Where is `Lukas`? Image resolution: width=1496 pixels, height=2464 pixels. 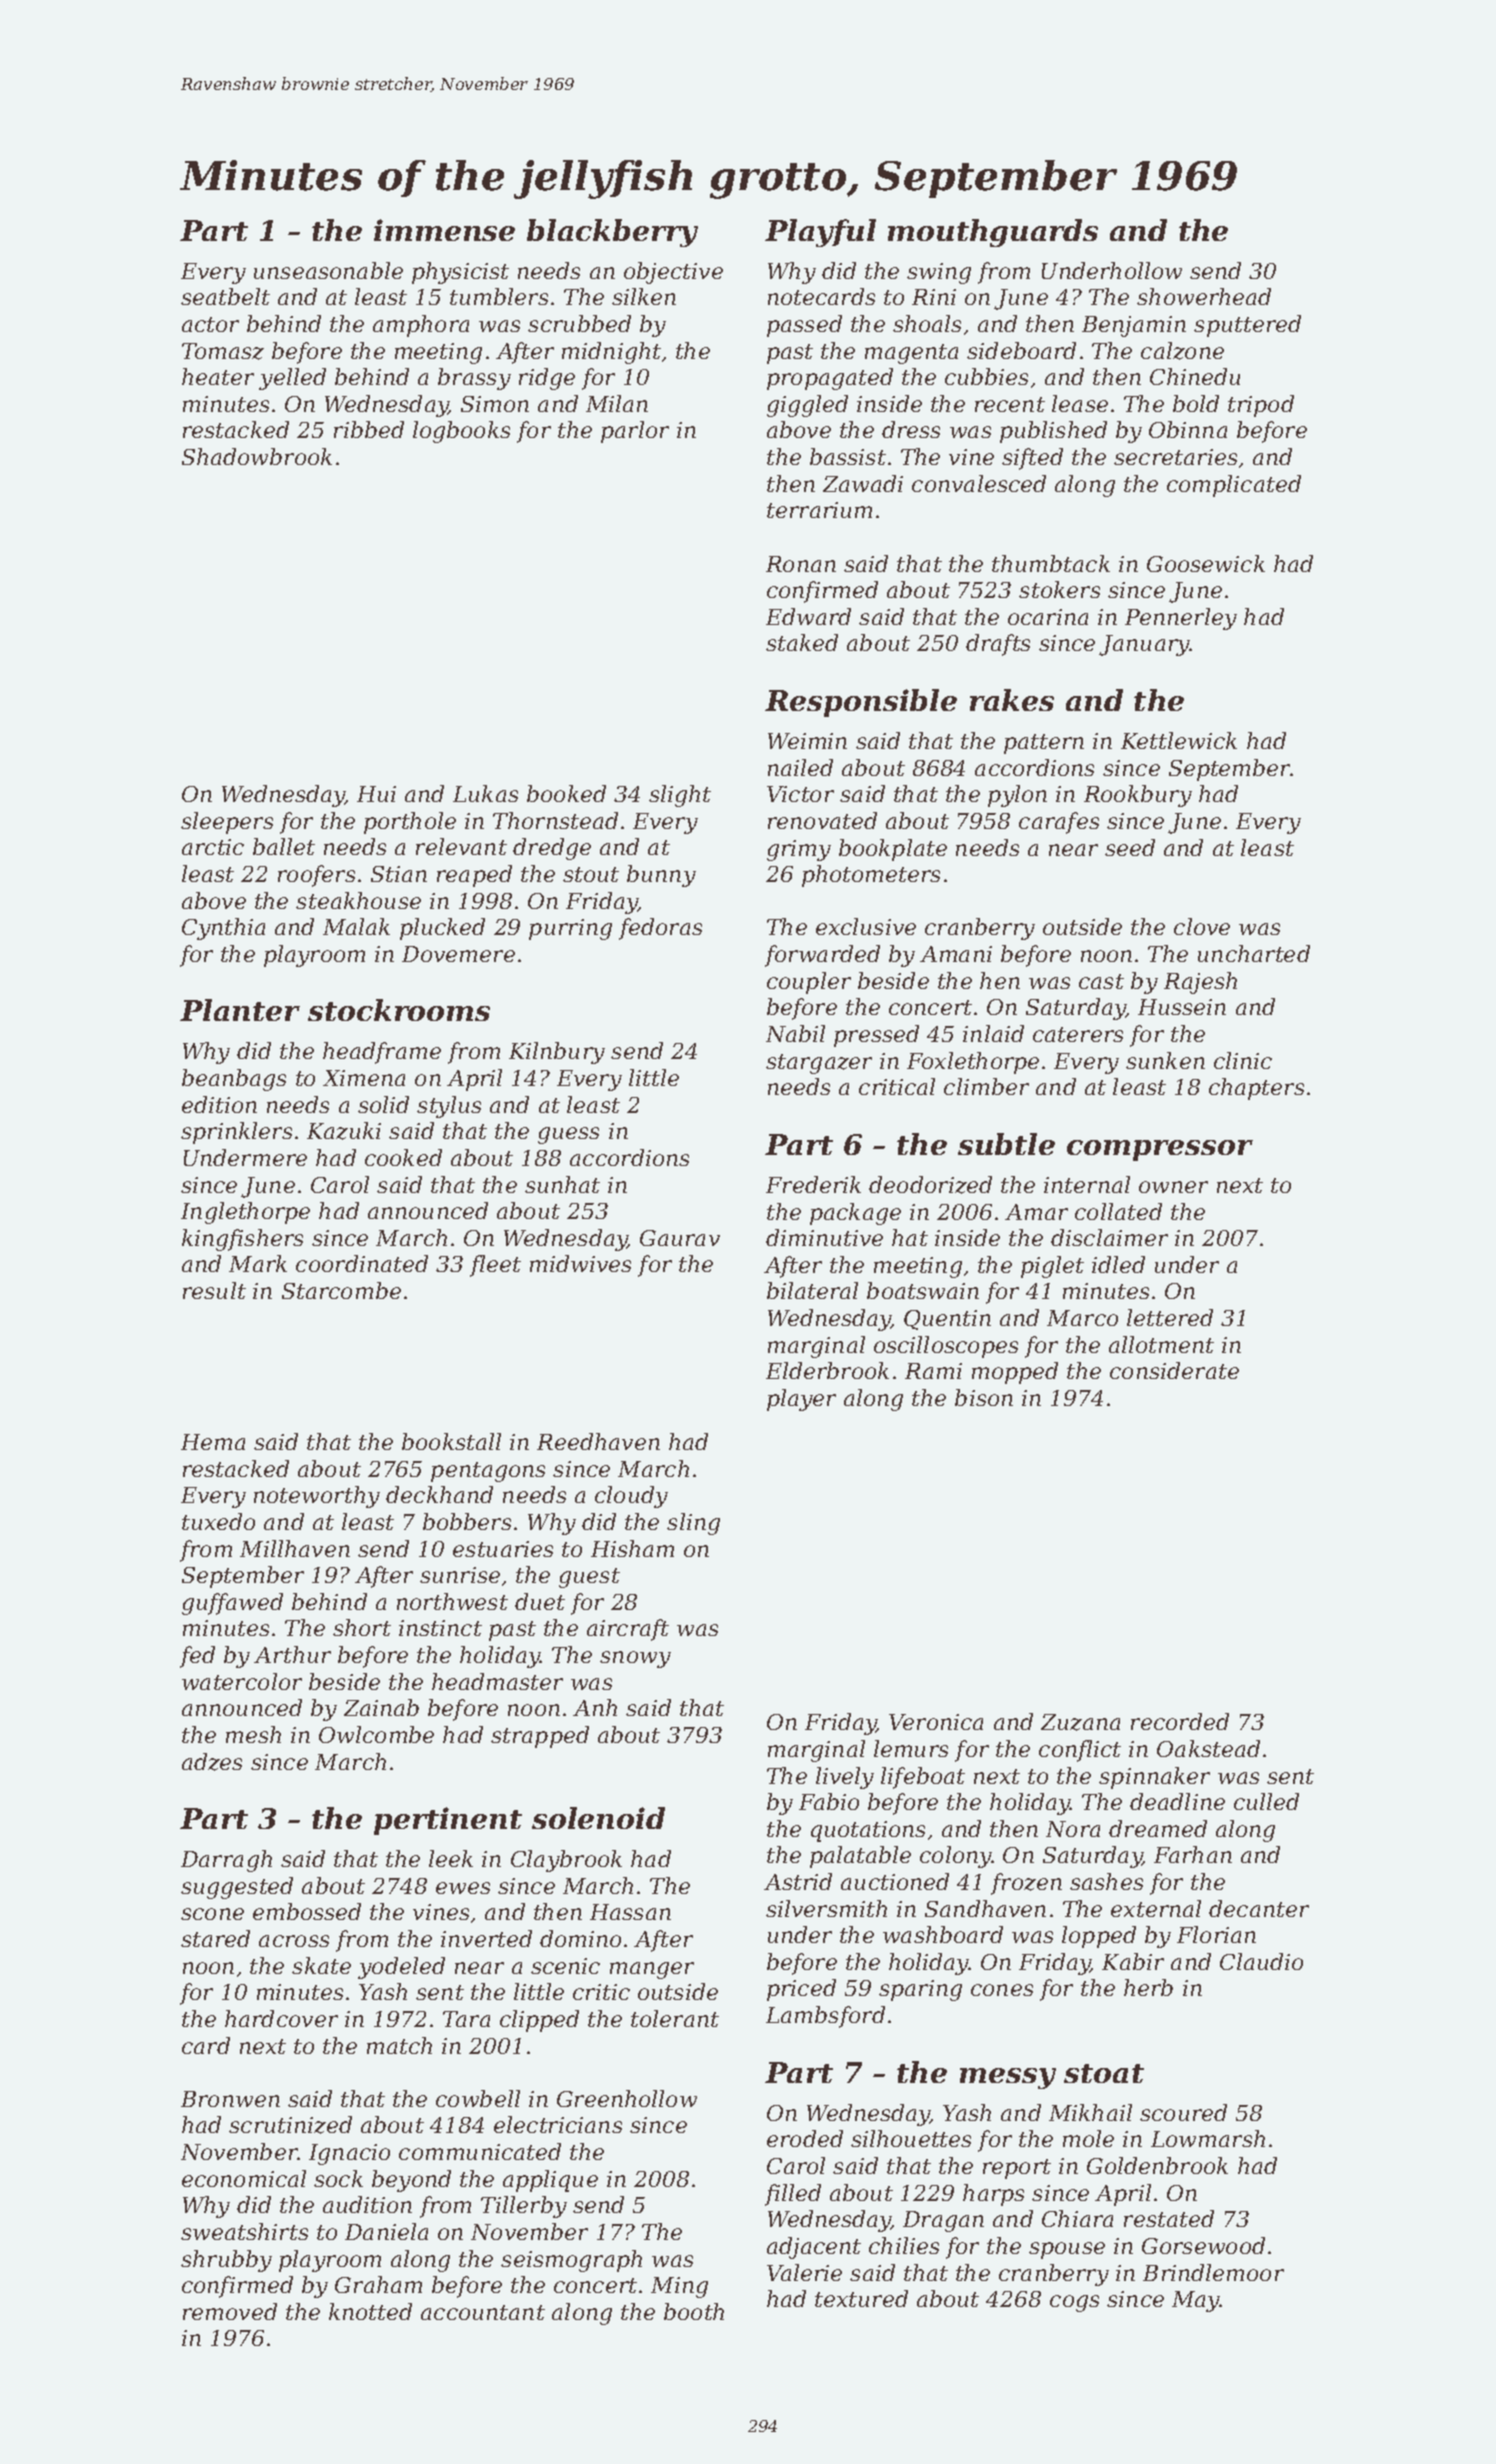 Lukas is located at coordinates (485, 793).
